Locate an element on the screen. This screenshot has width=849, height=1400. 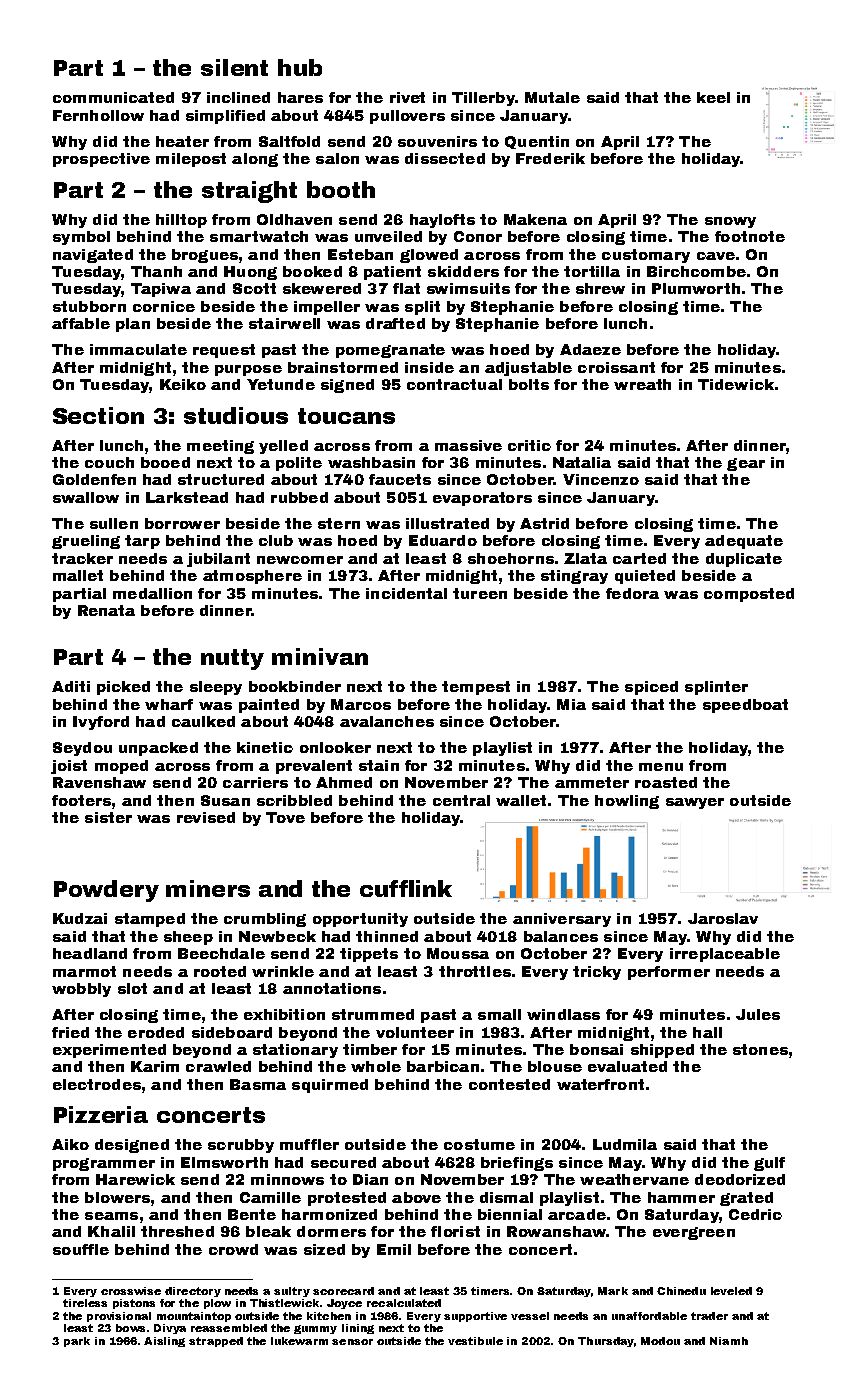
barbican is located at coordinates (443, 1066).
